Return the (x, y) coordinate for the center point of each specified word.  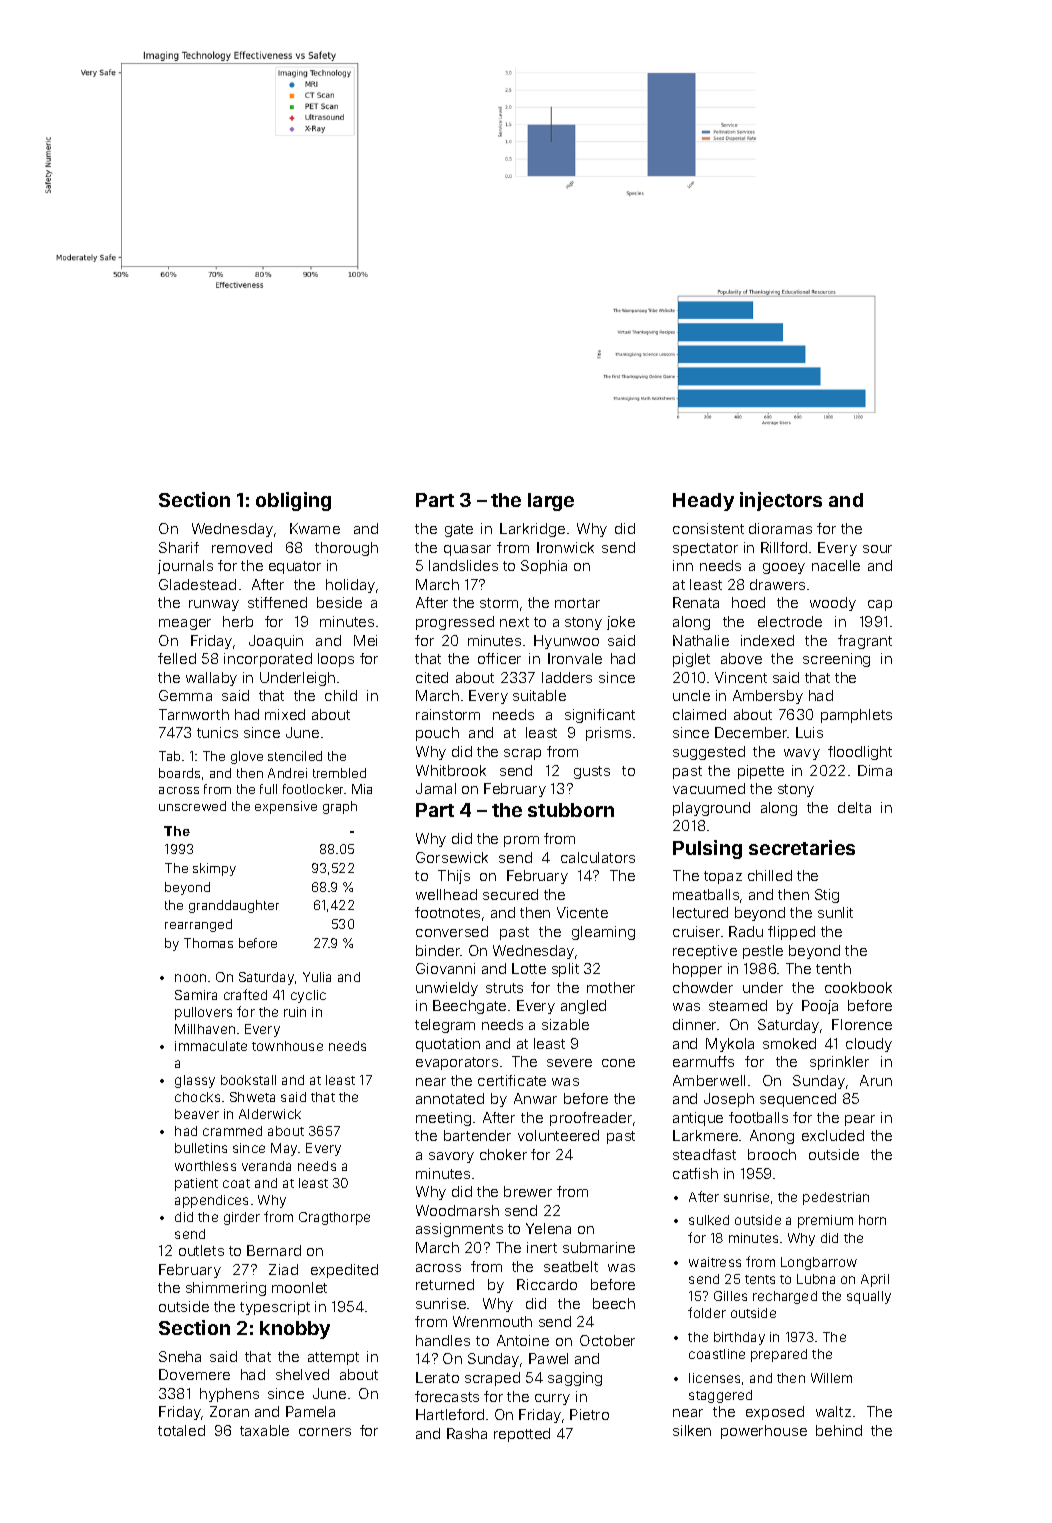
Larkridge (532, 530)
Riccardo (547, 1284)
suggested (709, 753)
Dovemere (194, 1374)
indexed (767, 640)
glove (247, 757)
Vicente (582, 912)
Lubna (816, 1279)
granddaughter (234, 906)
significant (600, 716)
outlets (201, 1250)
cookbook (858, 987)
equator (295, 567)
